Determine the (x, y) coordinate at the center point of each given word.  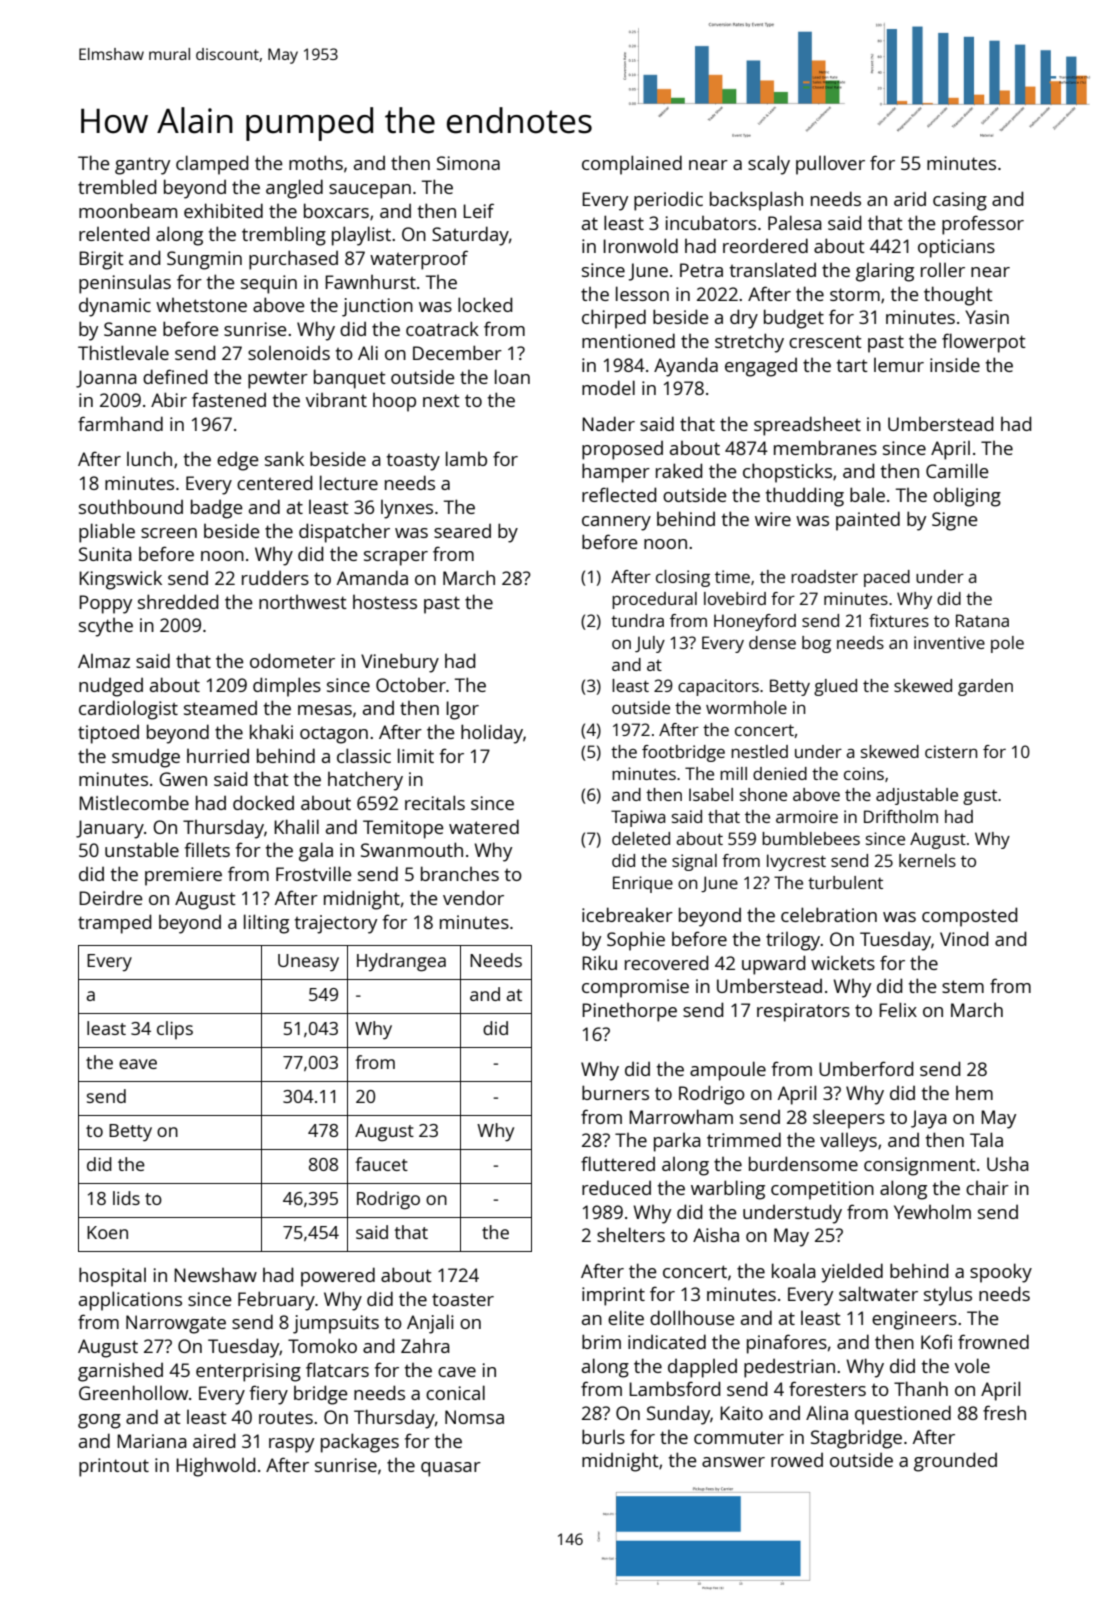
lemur (899, 365)
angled (294, 189)
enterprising (248, 1372)
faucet (381, 1164)
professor (983, 225)
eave (138, 1064)
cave (457, 1372)
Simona (468, 163)
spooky (1001, 1273)
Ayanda (686, 367)
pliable (107, 533)
